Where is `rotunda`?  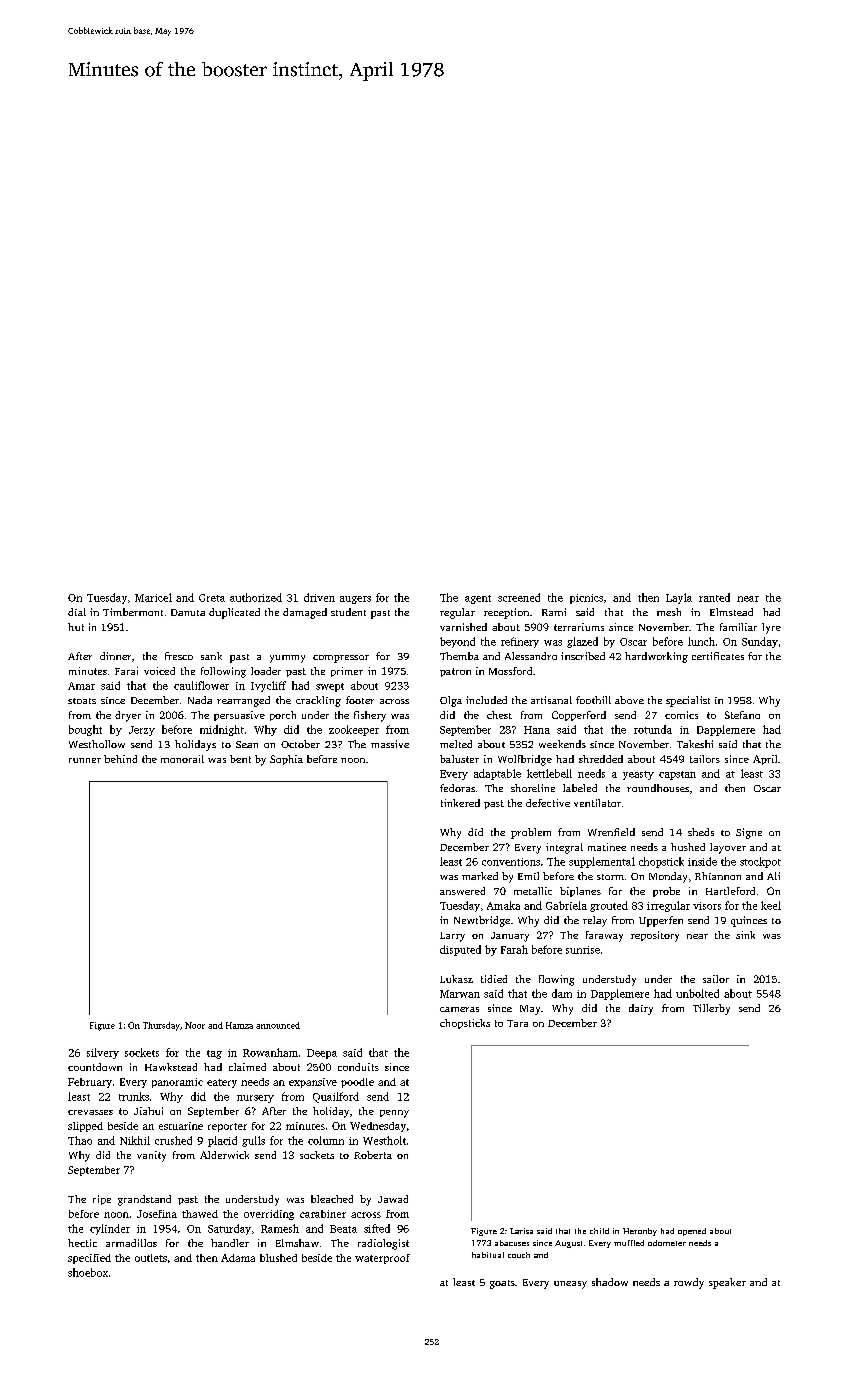 rotunda is located at coordinates (653, 729).
